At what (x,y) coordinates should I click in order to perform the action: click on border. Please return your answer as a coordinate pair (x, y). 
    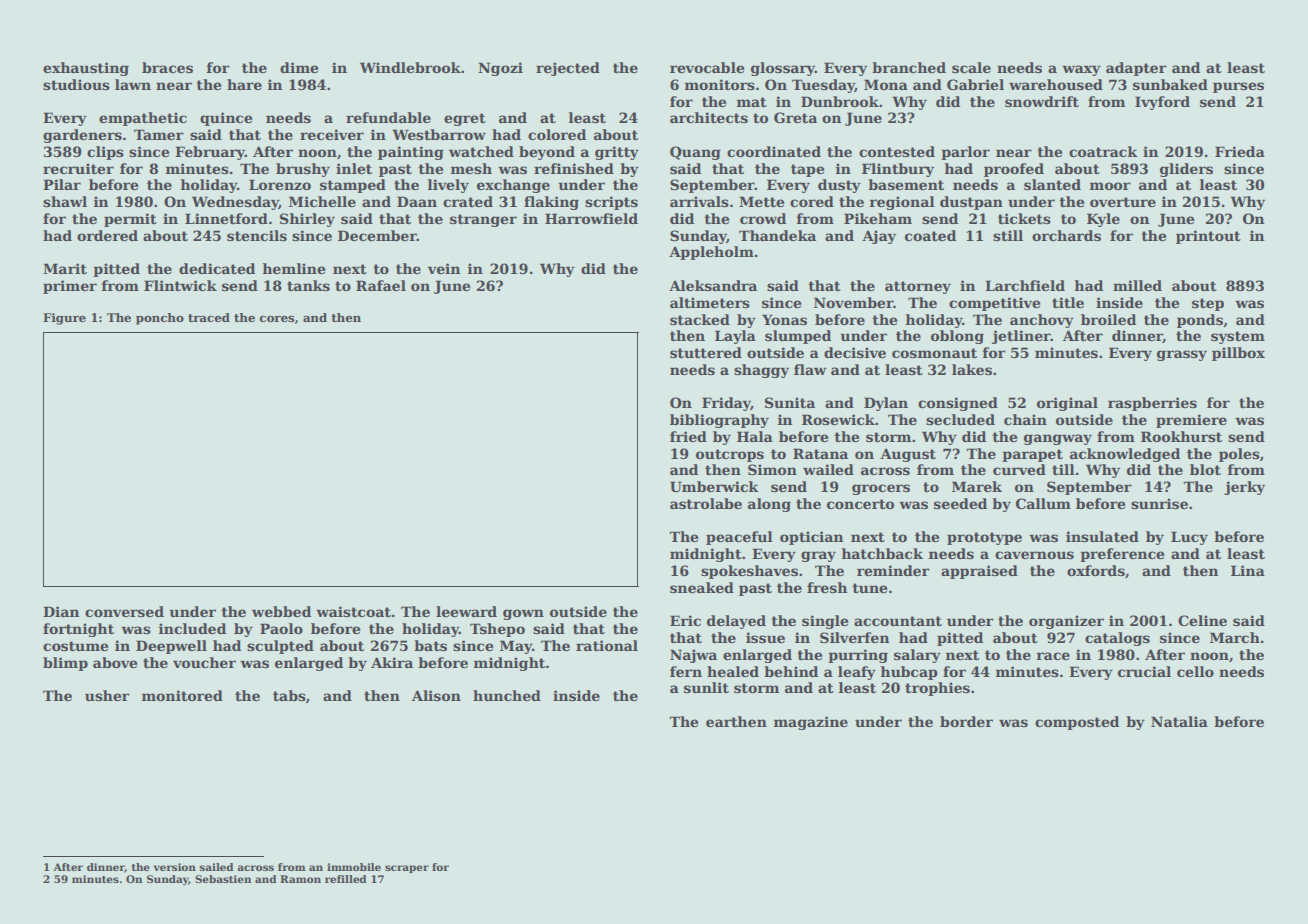
    Looking at the image, I should click on (966, 721).
